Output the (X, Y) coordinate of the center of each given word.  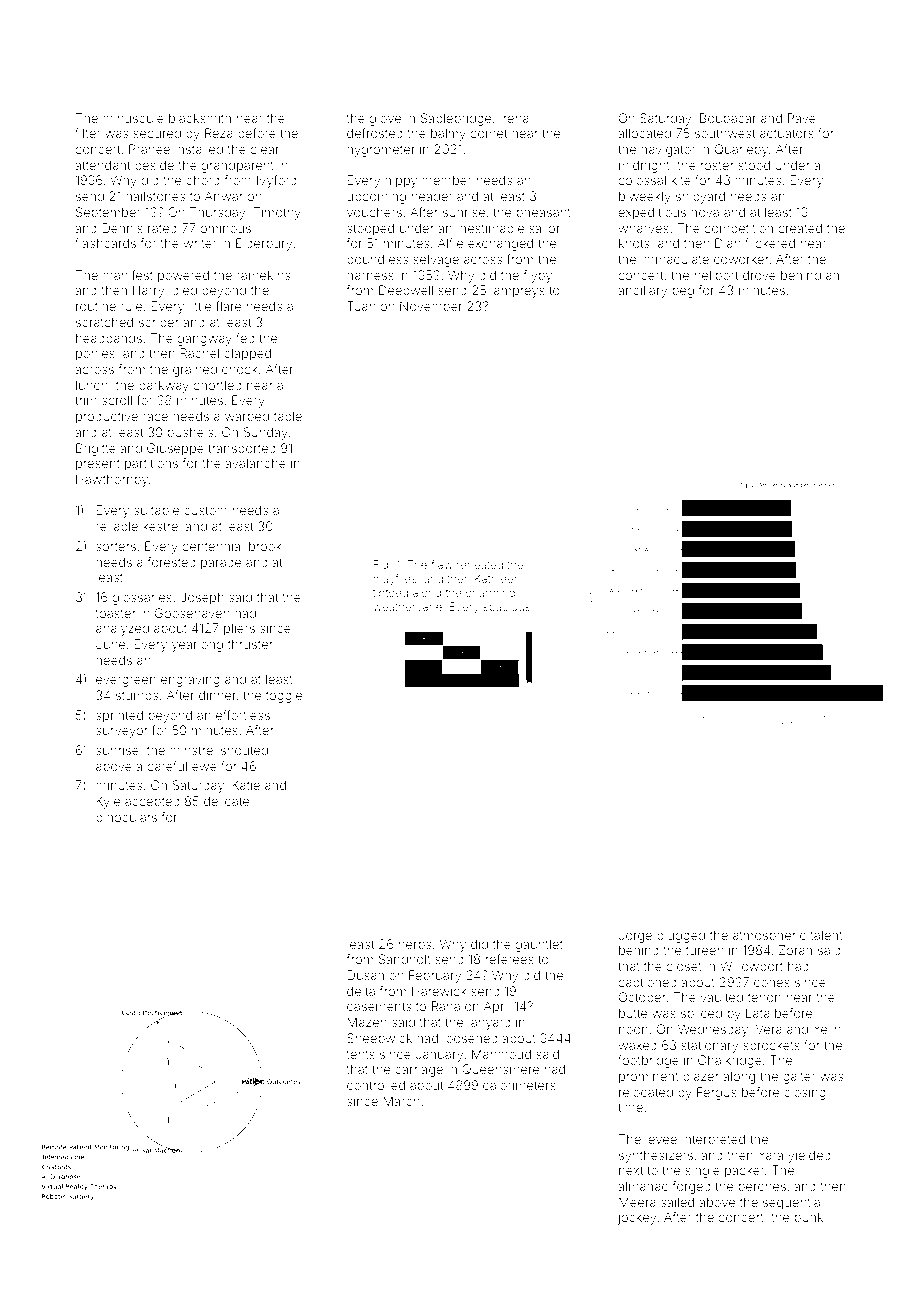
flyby (538, 276)
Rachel (199, 353)
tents (361, 1054)
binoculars (126, 817)
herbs (415, 944)
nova (705, 213)
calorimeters (519, 1085)
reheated (480, 564)
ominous (225, 228)
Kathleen (497, 578)
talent (827, 935)
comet (488, 133)
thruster (250, 644)
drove (759, 275)
